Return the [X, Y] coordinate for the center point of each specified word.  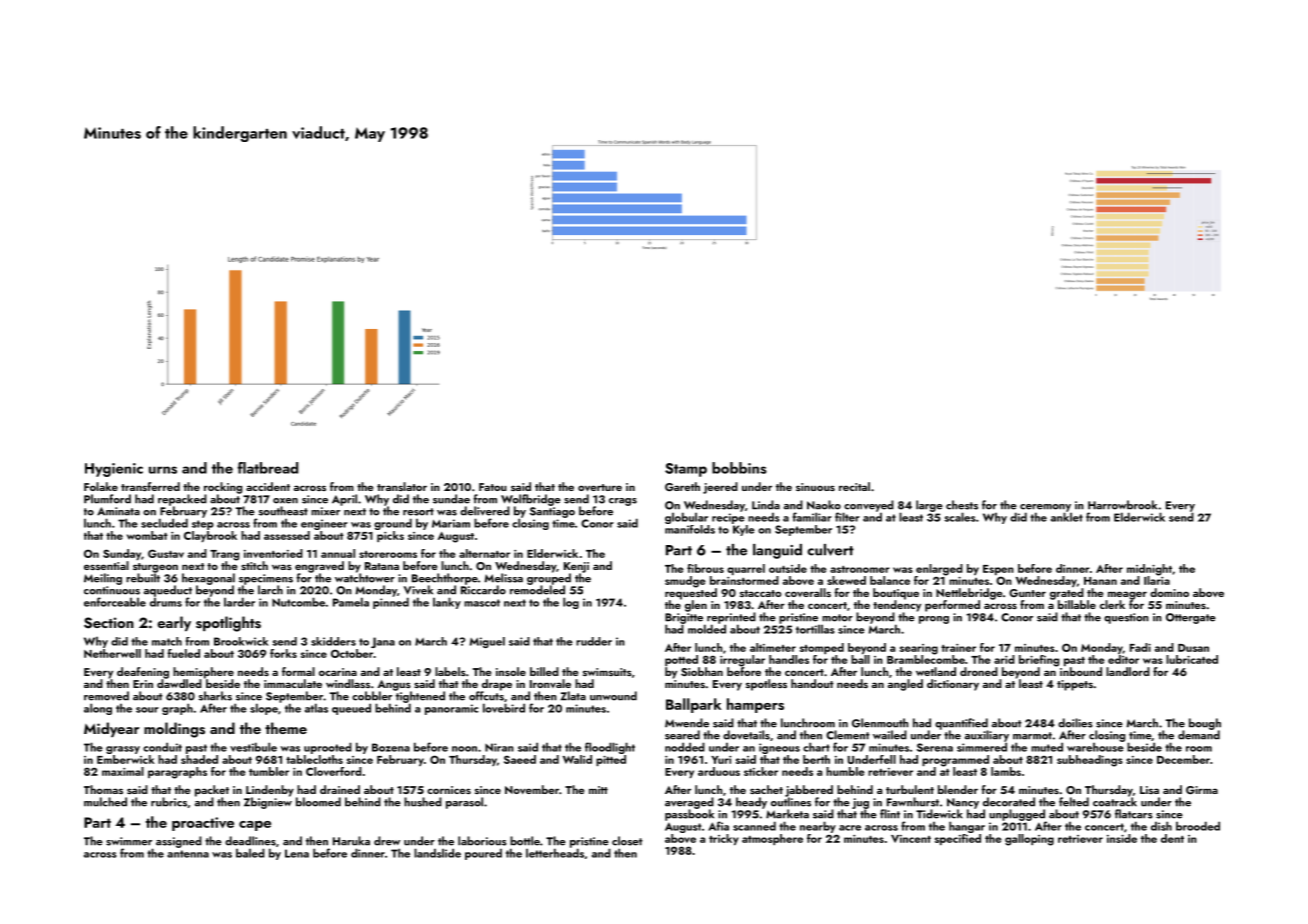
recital [854, 486]
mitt [598, 790]
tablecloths [314, 759]
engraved [319, 567]
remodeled [537, 590]
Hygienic [114, 470]
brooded [1198, 826]
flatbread [268, 468]
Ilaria [1157, 580]
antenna [188, 854]
